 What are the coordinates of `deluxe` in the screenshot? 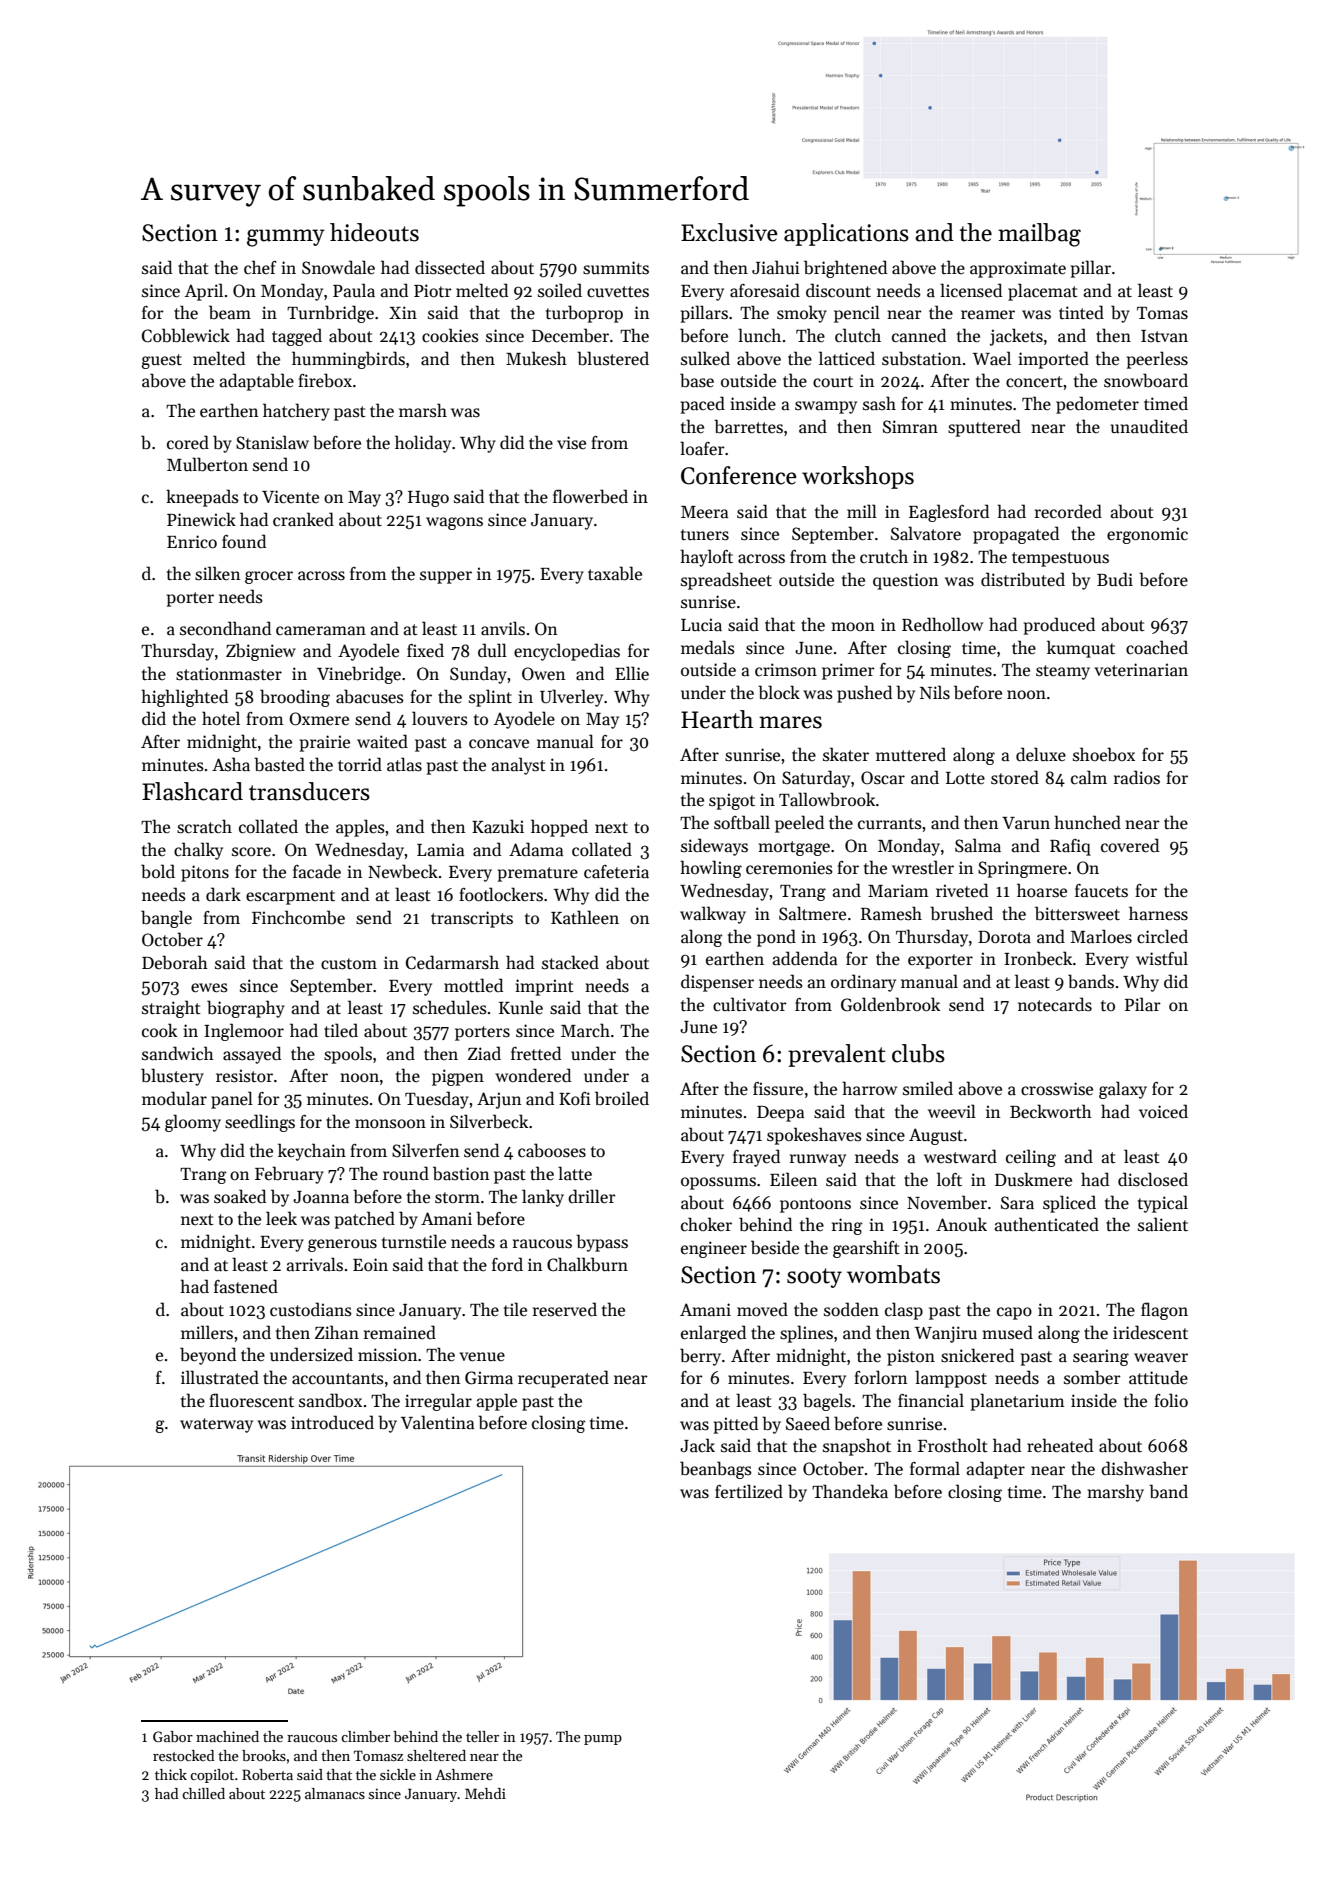 It's located at (1041, 754).
